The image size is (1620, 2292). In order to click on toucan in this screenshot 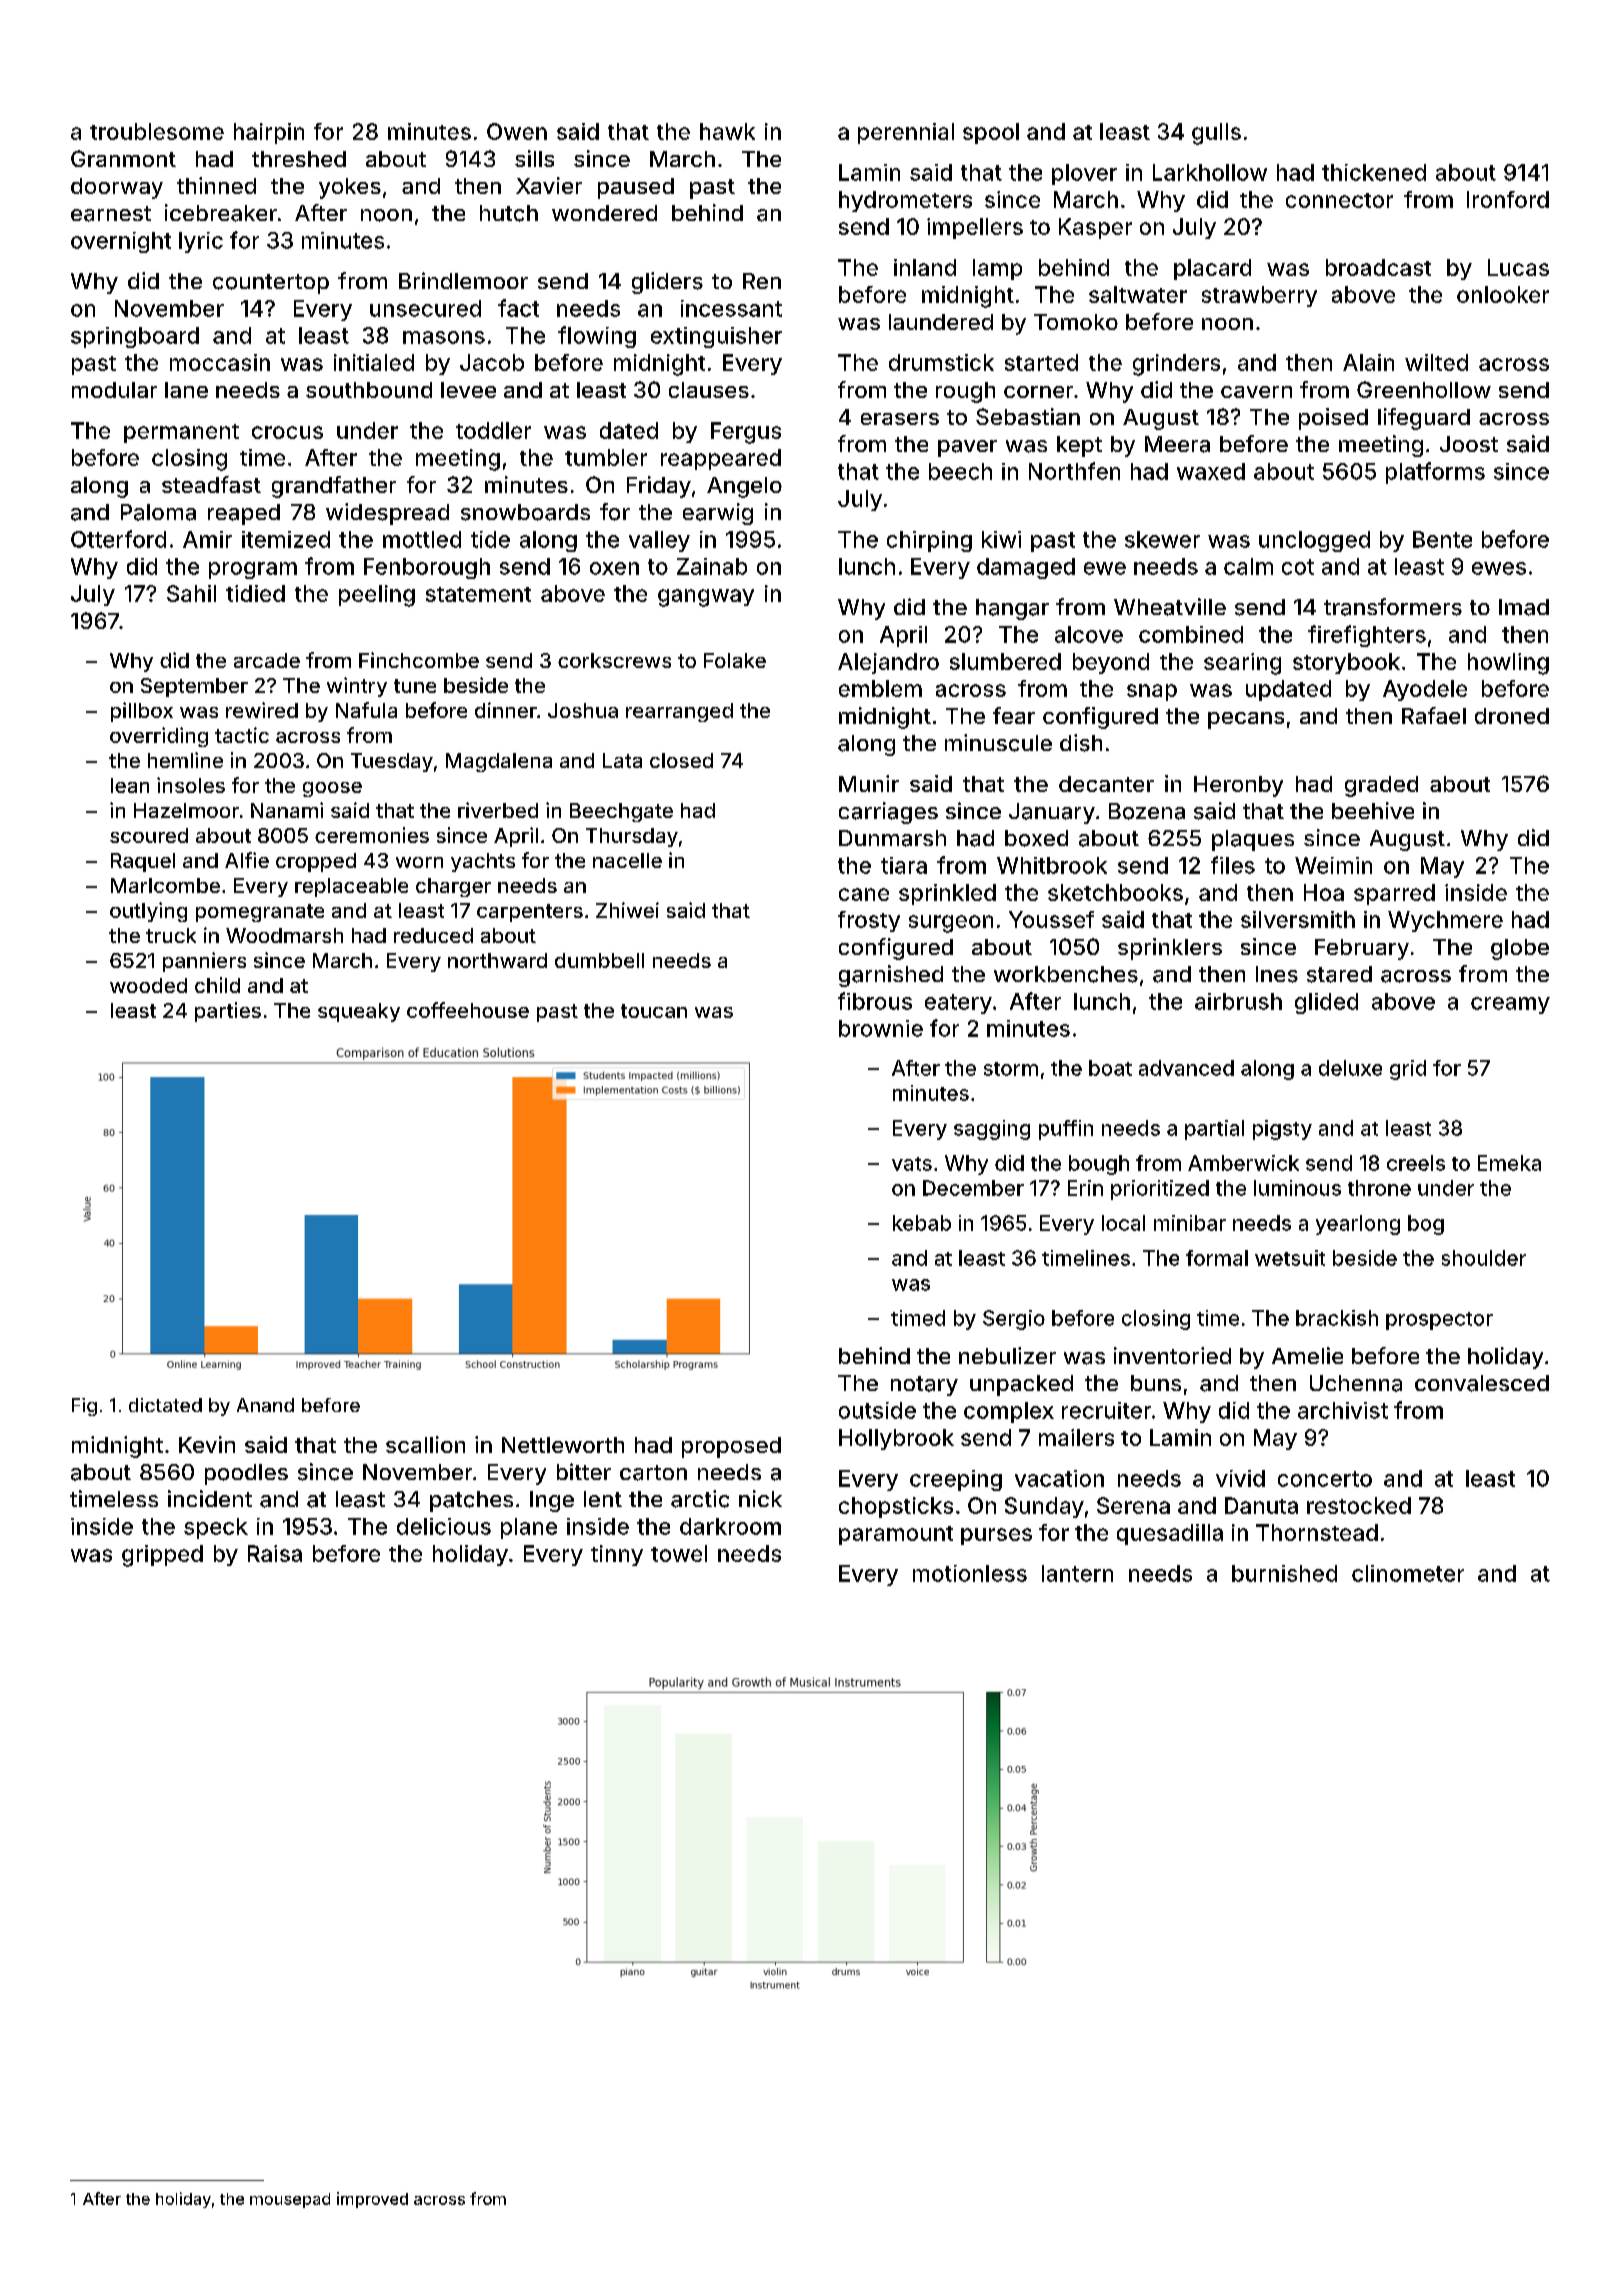, I will do `click(654, 1011)`.
